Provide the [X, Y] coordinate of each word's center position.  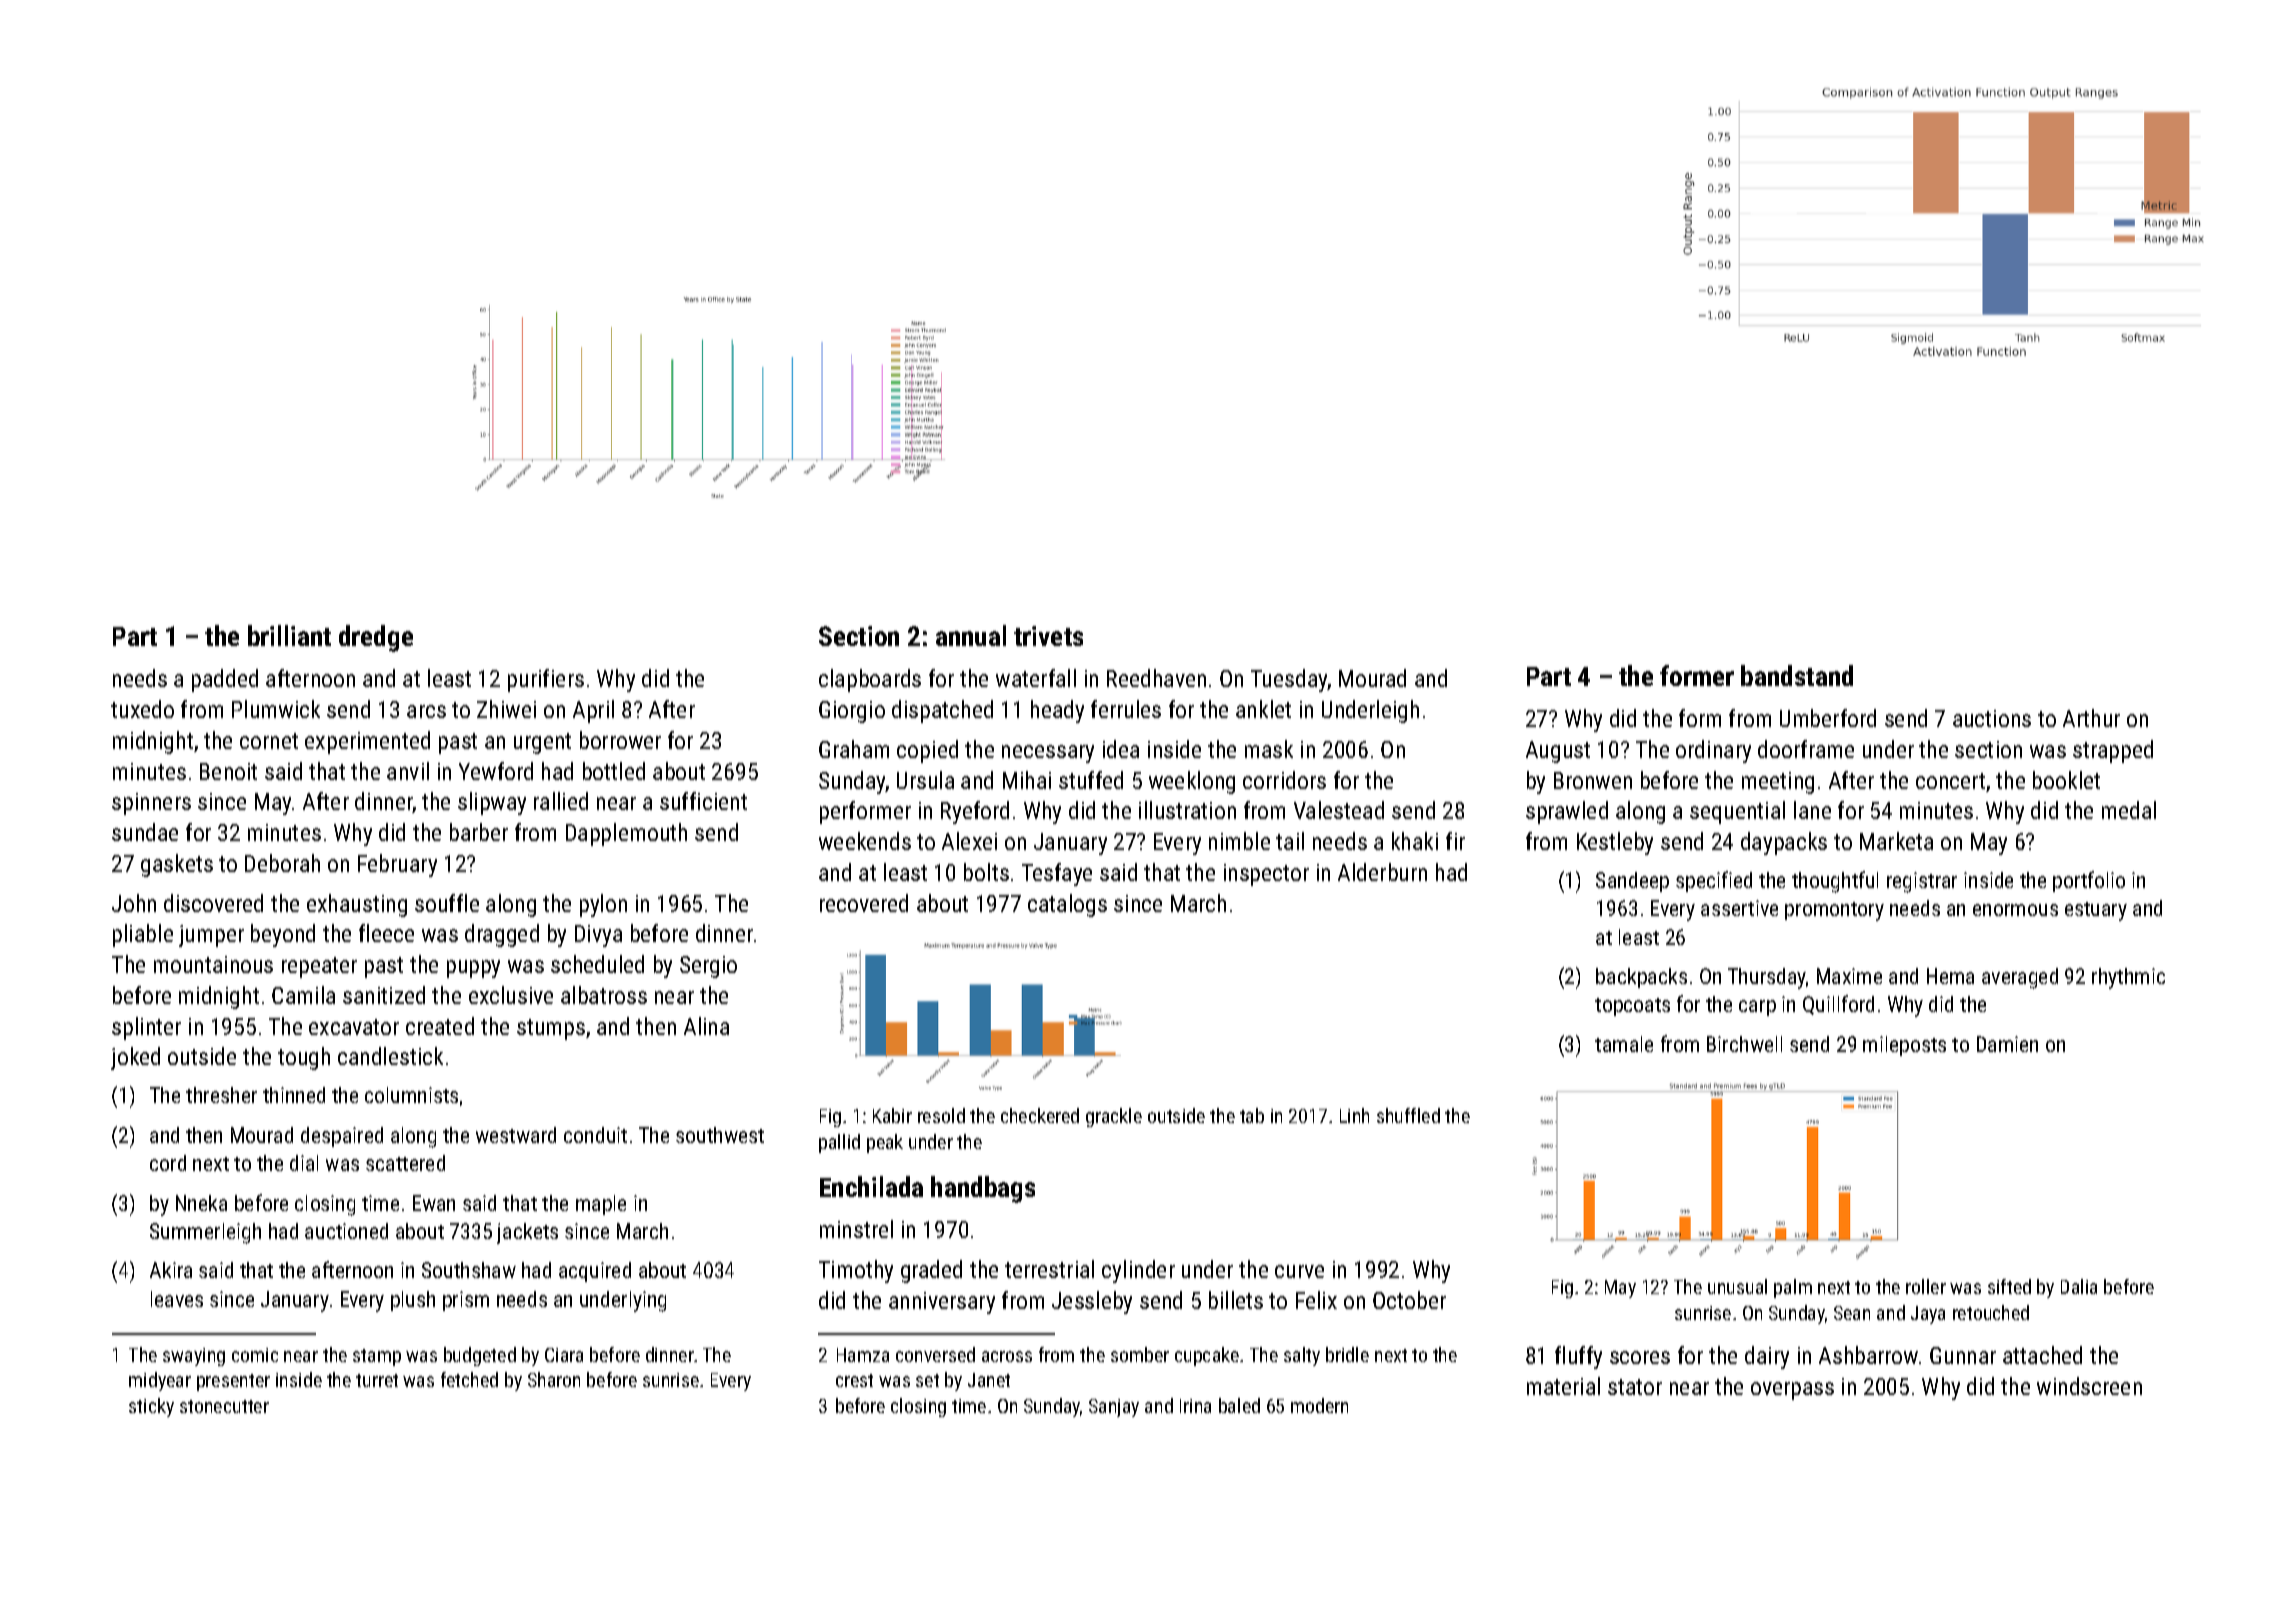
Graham [854, 749]
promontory [1834, 911]
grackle [1114, 1117]
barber [479, 832]
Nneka [201, 1203]
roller [1926, 1286]
